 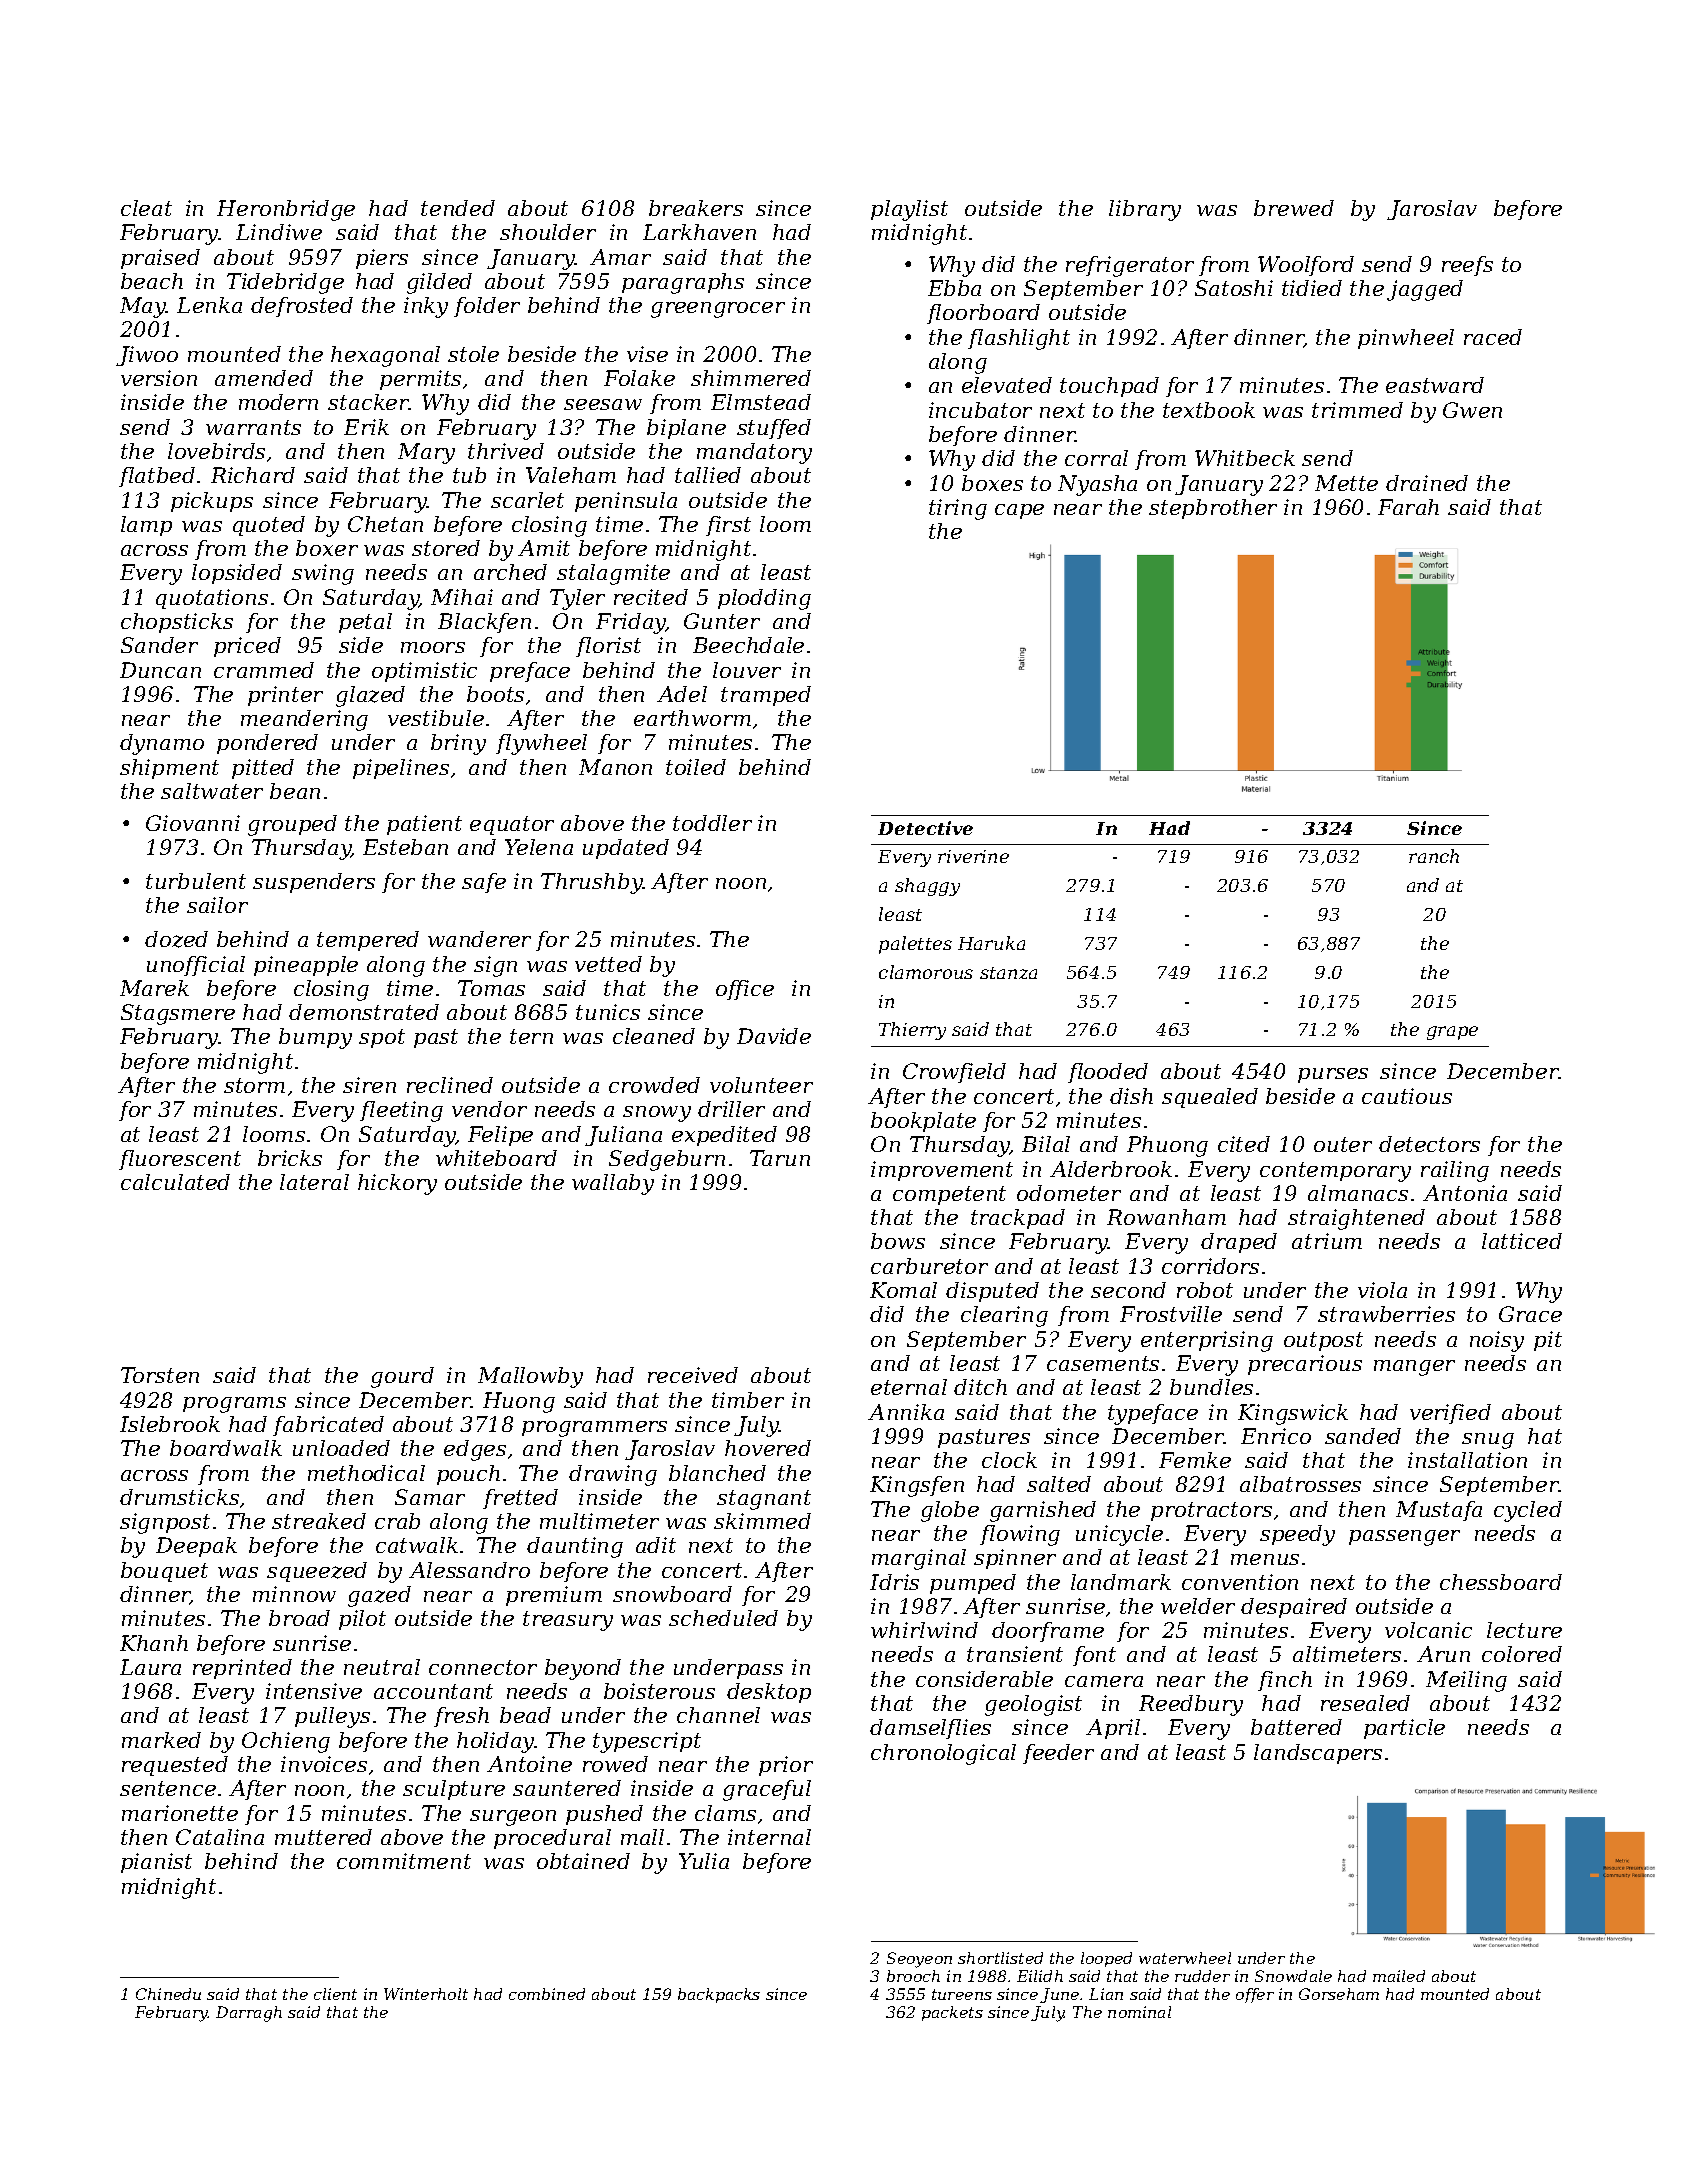 I want to click on combined, so click(x=547, y=1994).
